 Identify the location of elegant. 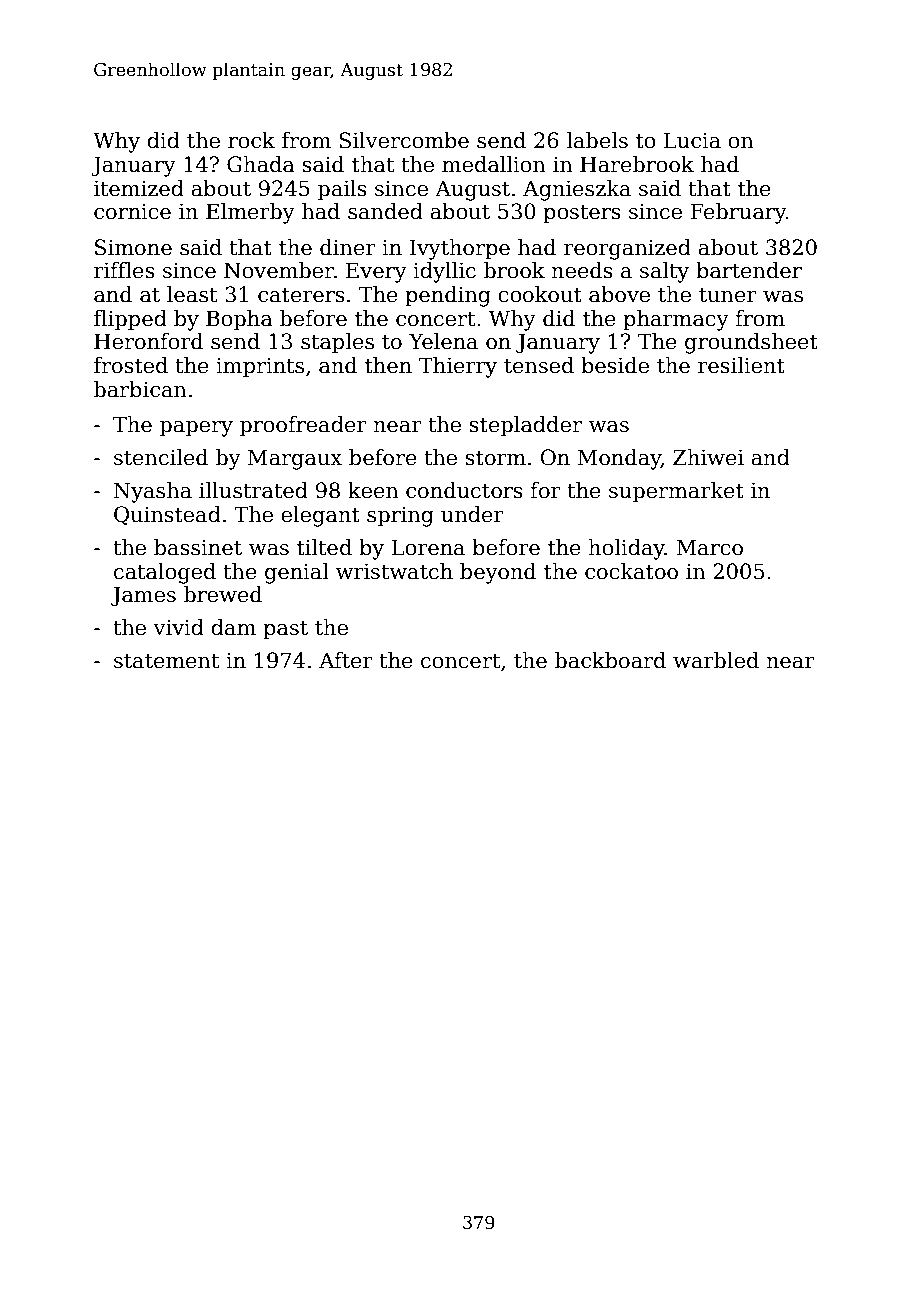
(320, 516).
